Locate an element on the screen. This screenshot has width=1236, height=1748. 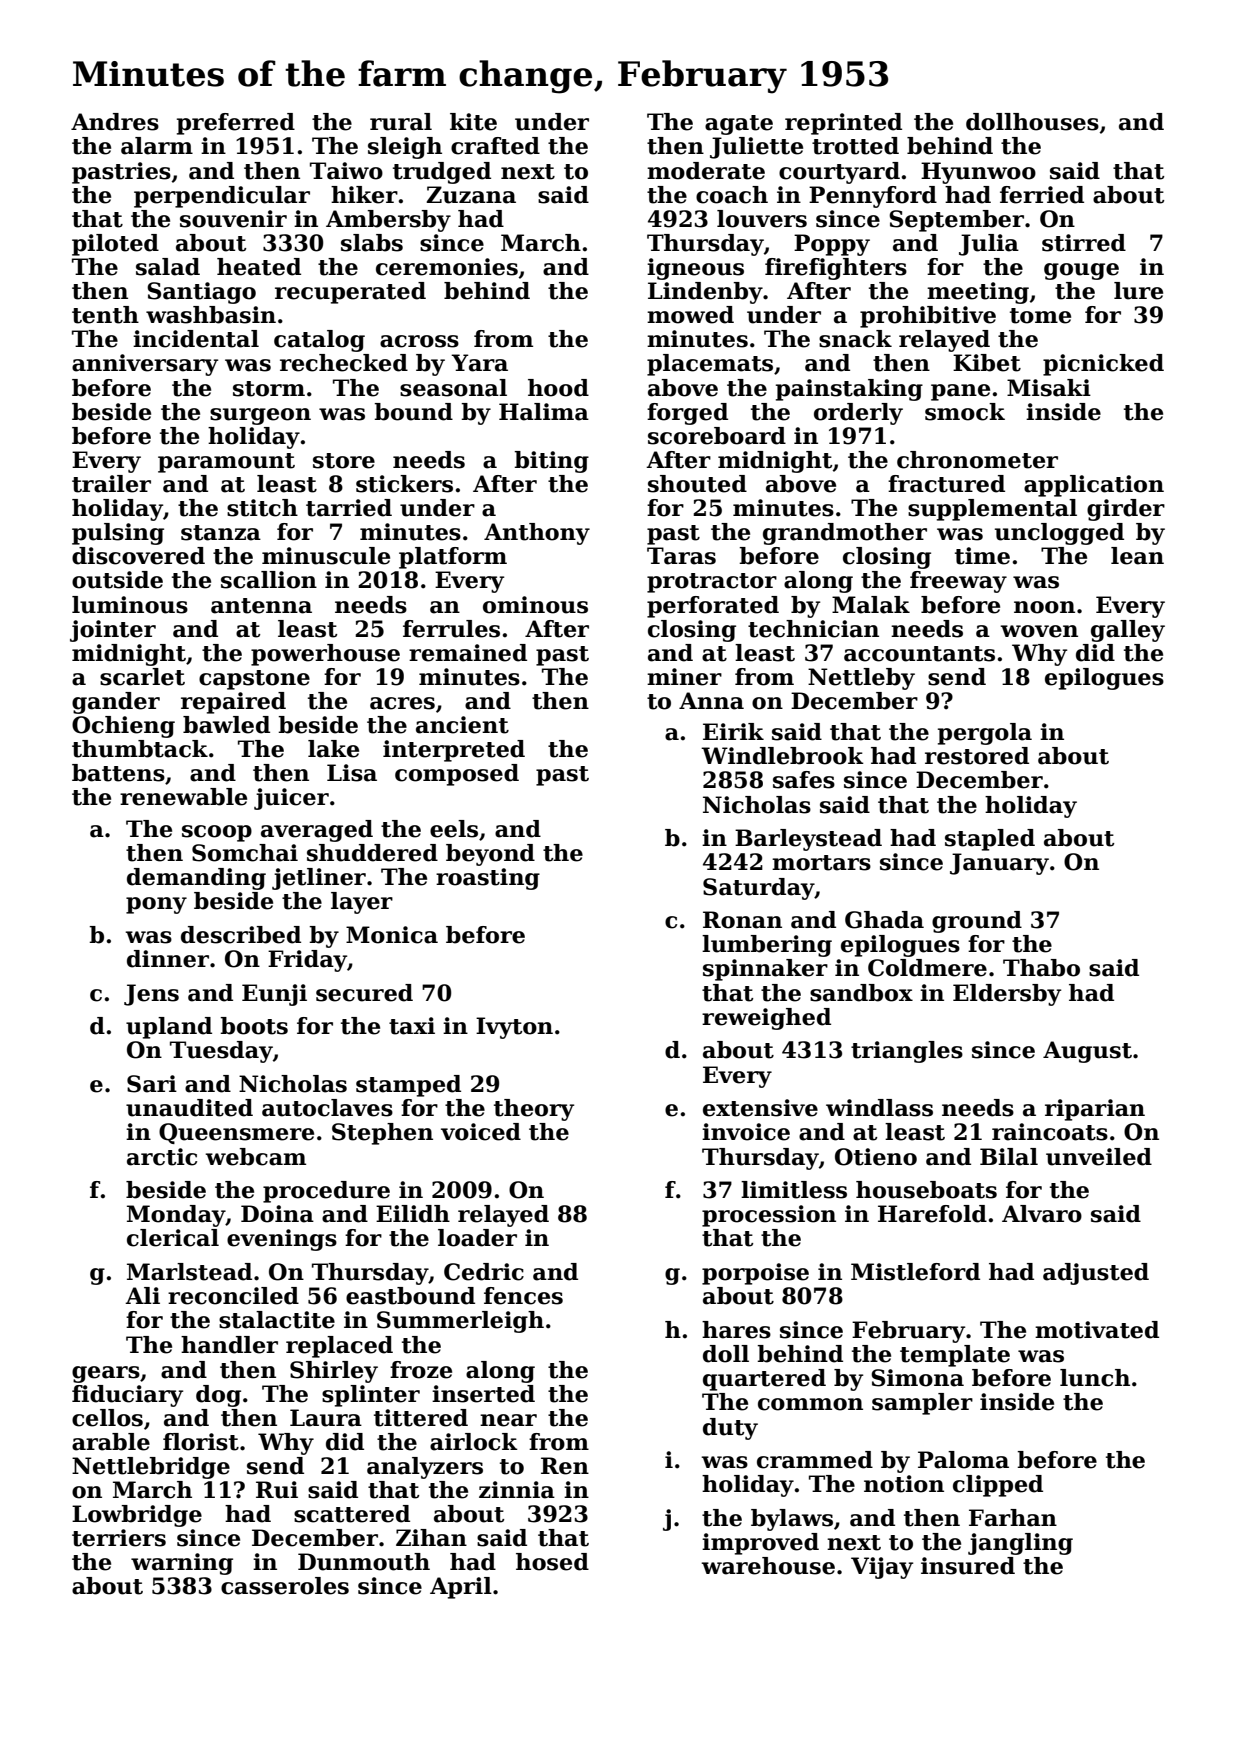
reprinted is located at coordinates (843, 124).
